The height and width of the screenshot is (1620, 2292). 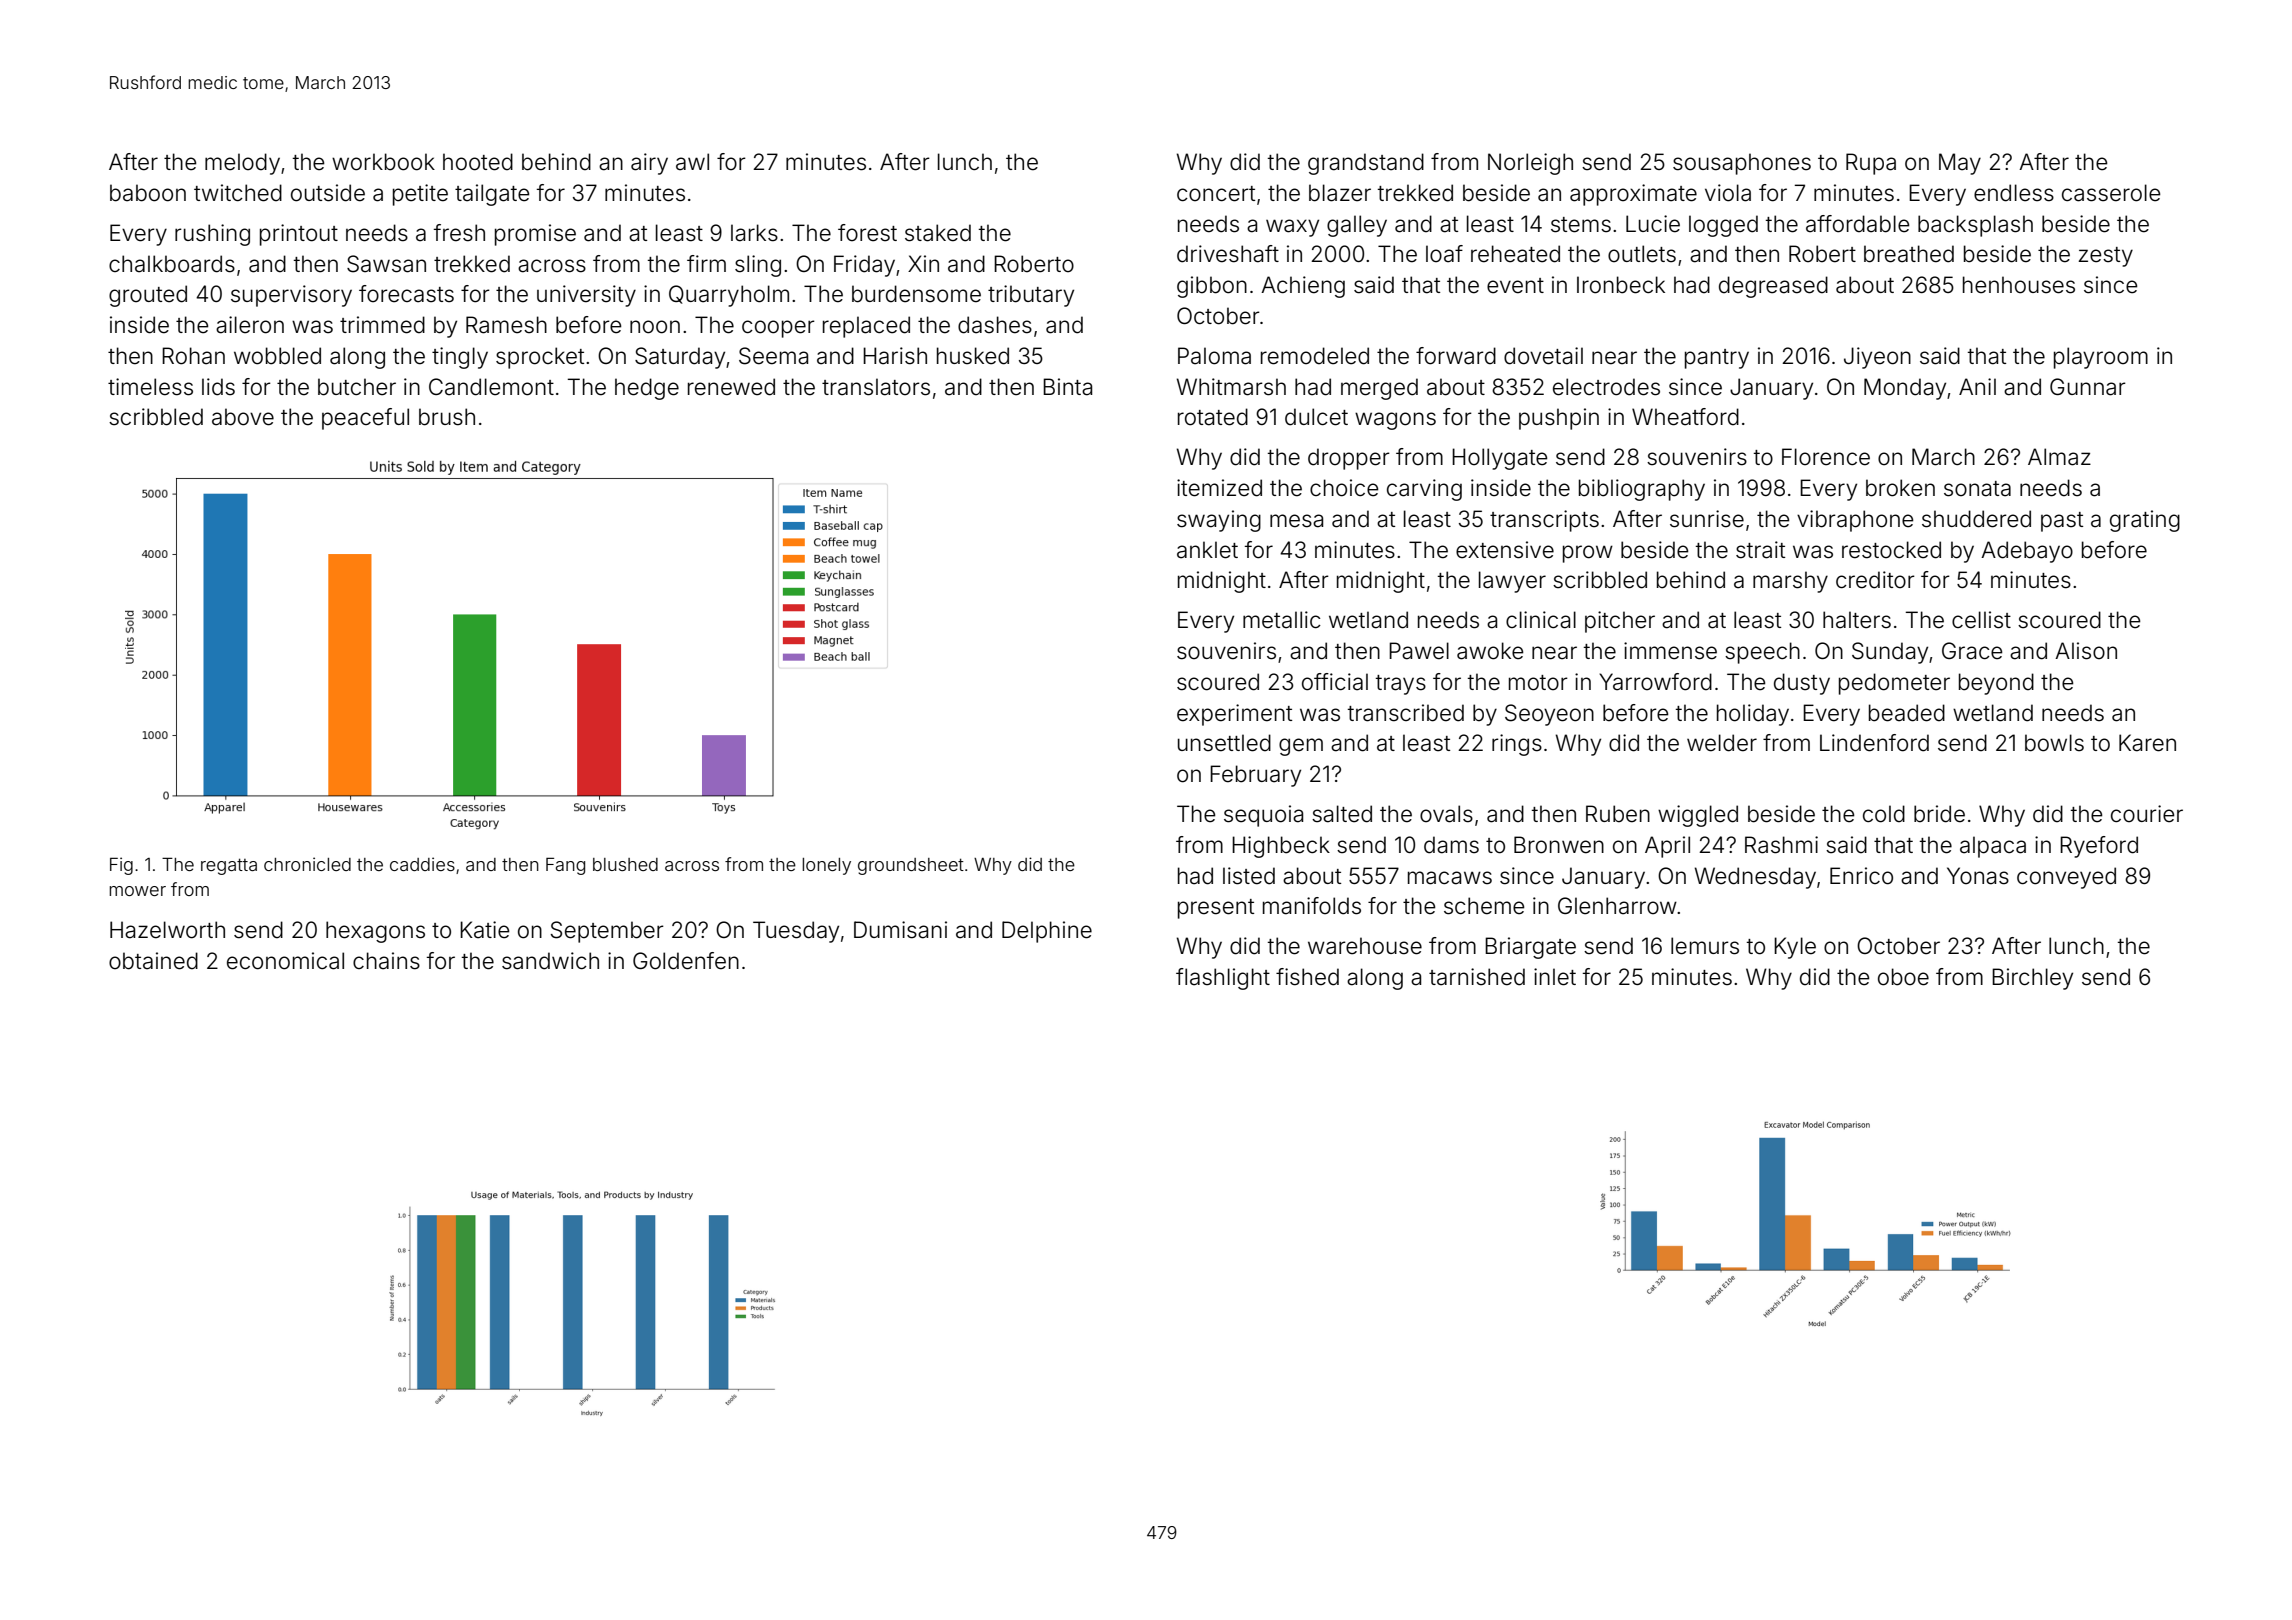 I want to click on above, so click(x=243, y=417).
